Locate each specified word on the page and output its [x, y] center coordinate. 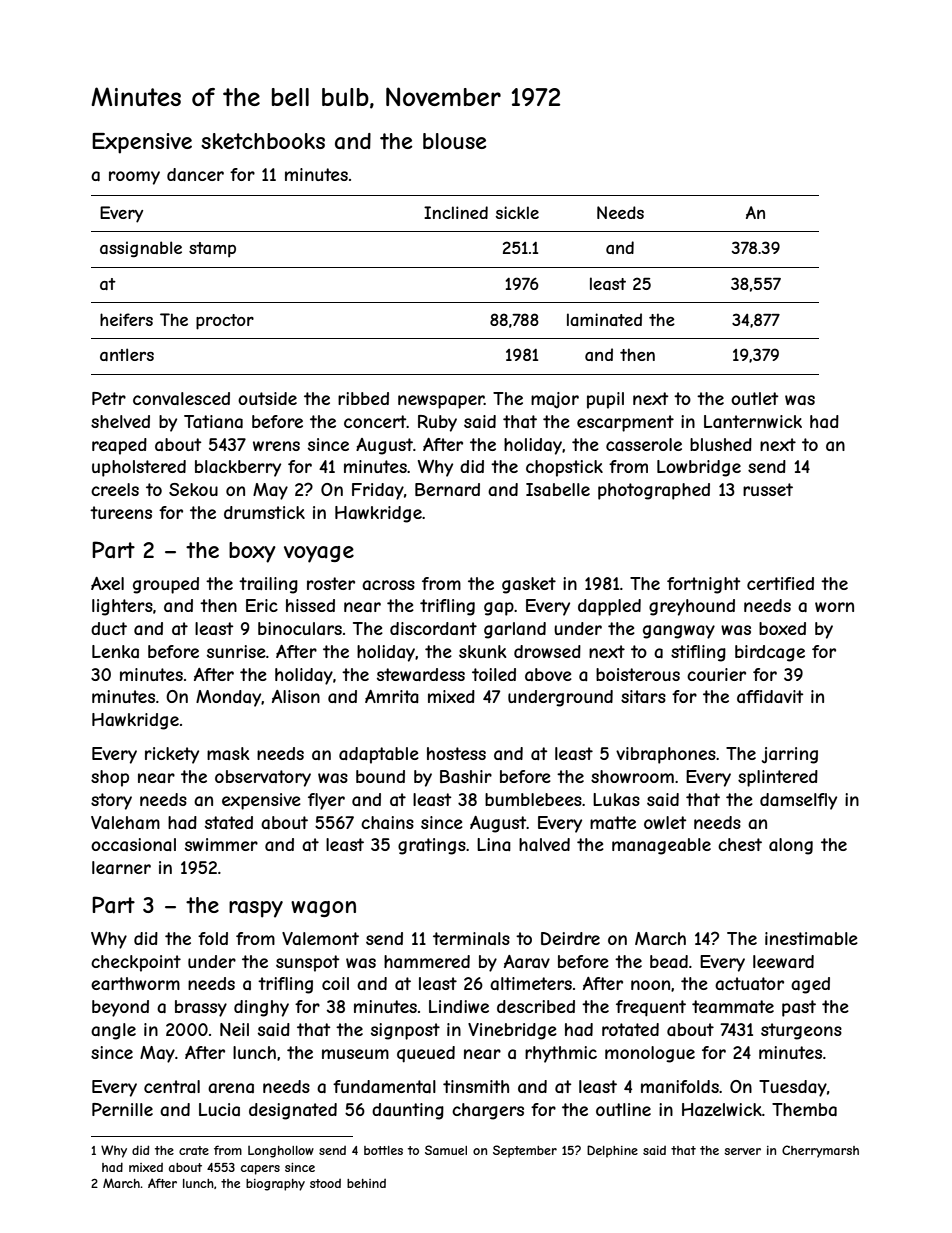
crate [194, 1150]
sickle [517, 212]
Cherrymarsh [820, 1151]
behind [366, 1183]
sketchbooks [263, 141]
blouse [455, 141]
